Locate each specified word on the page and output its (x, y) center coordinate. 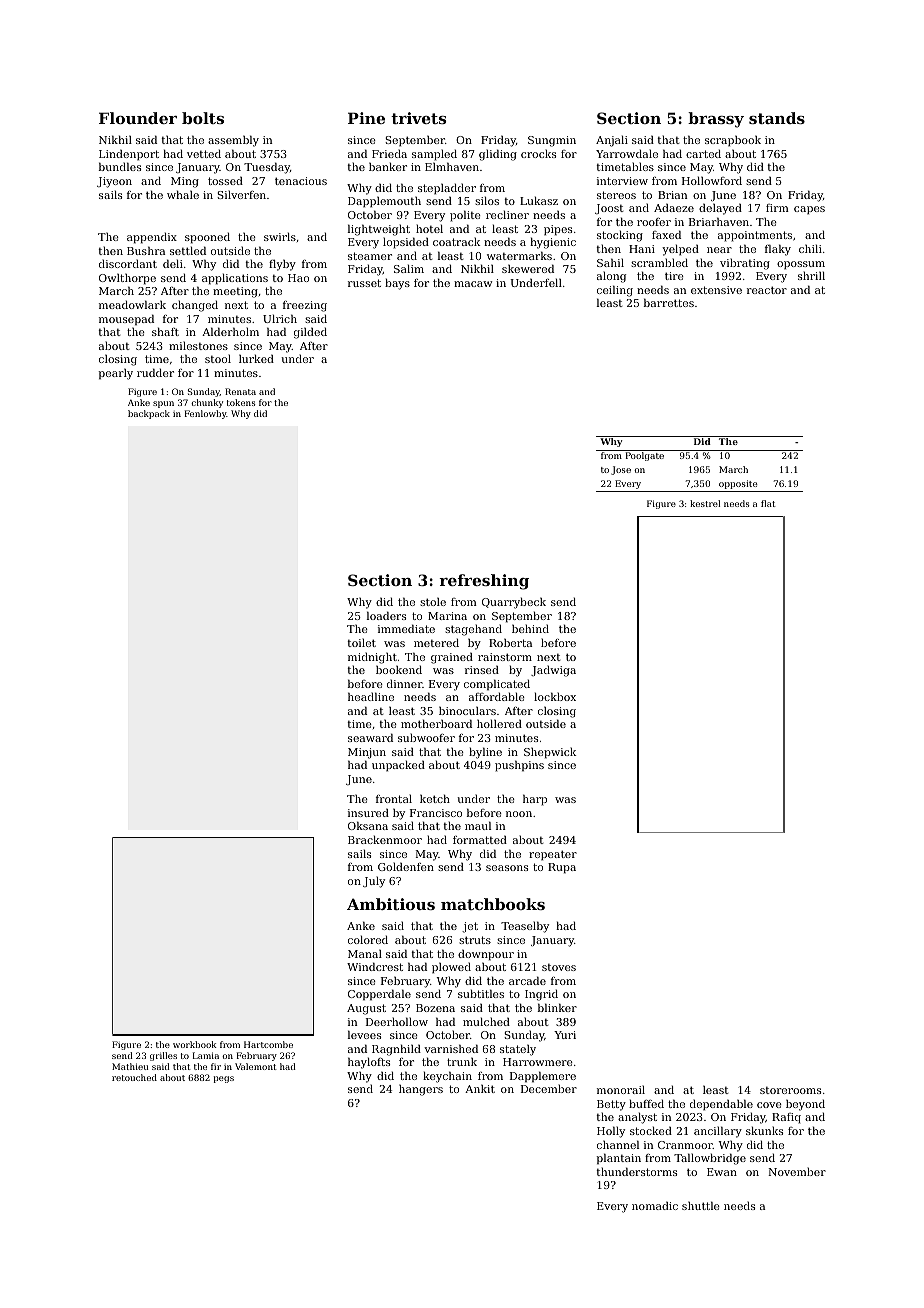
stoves (559, 967)
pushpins (519, 766)
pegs (224, 1079)
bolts (203, 118)
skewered (528, 268)
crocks (538, 153)
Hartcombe (268, 1044)
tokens (241, 402)
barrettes (669, 302)
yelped (680, 250)
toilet (362, 642)
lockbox (555, 696)
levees (364, 1034)
